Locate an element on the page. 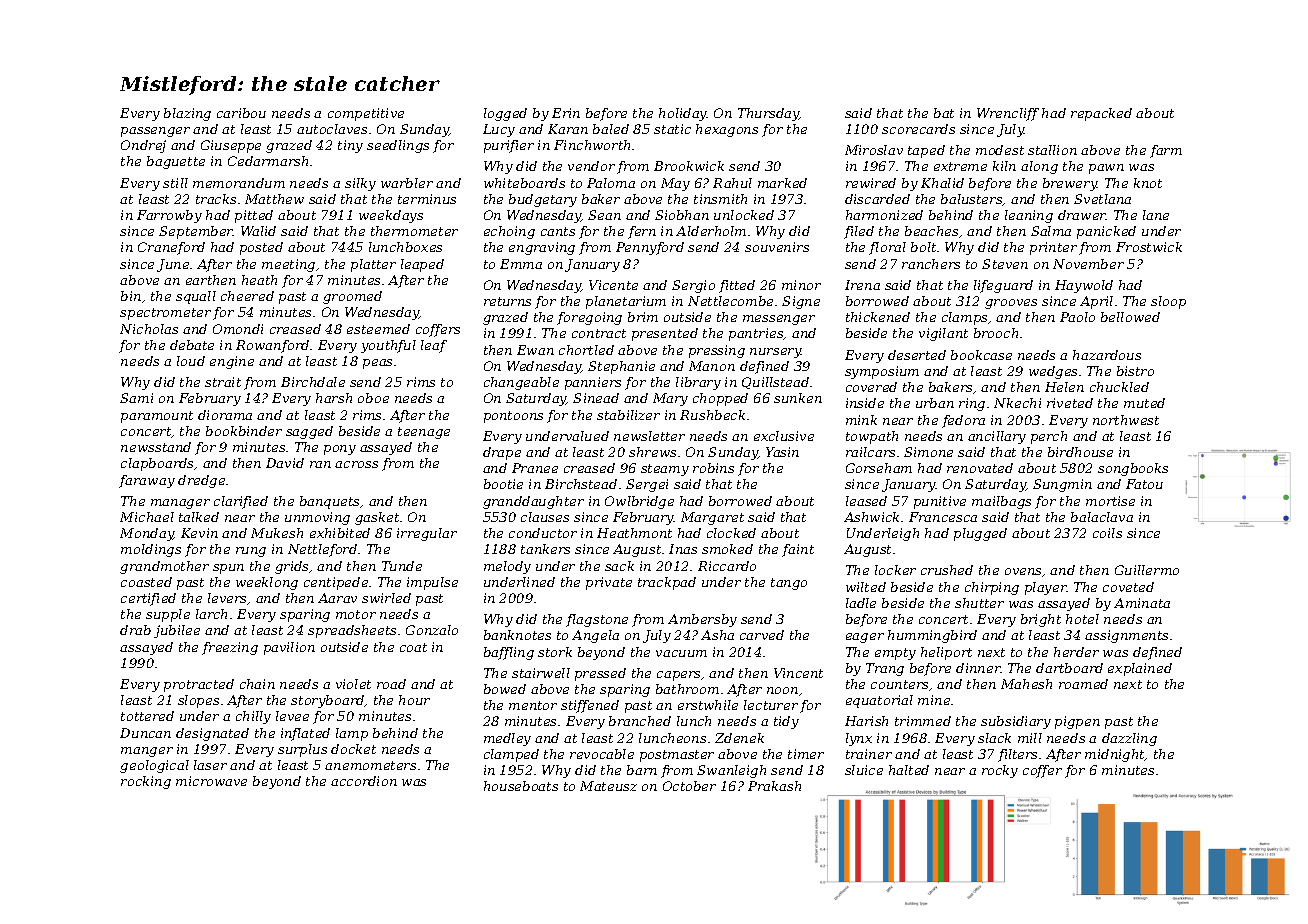 This document has width=1308, height=924. bellowed is located at coordinates (1130, 317).
